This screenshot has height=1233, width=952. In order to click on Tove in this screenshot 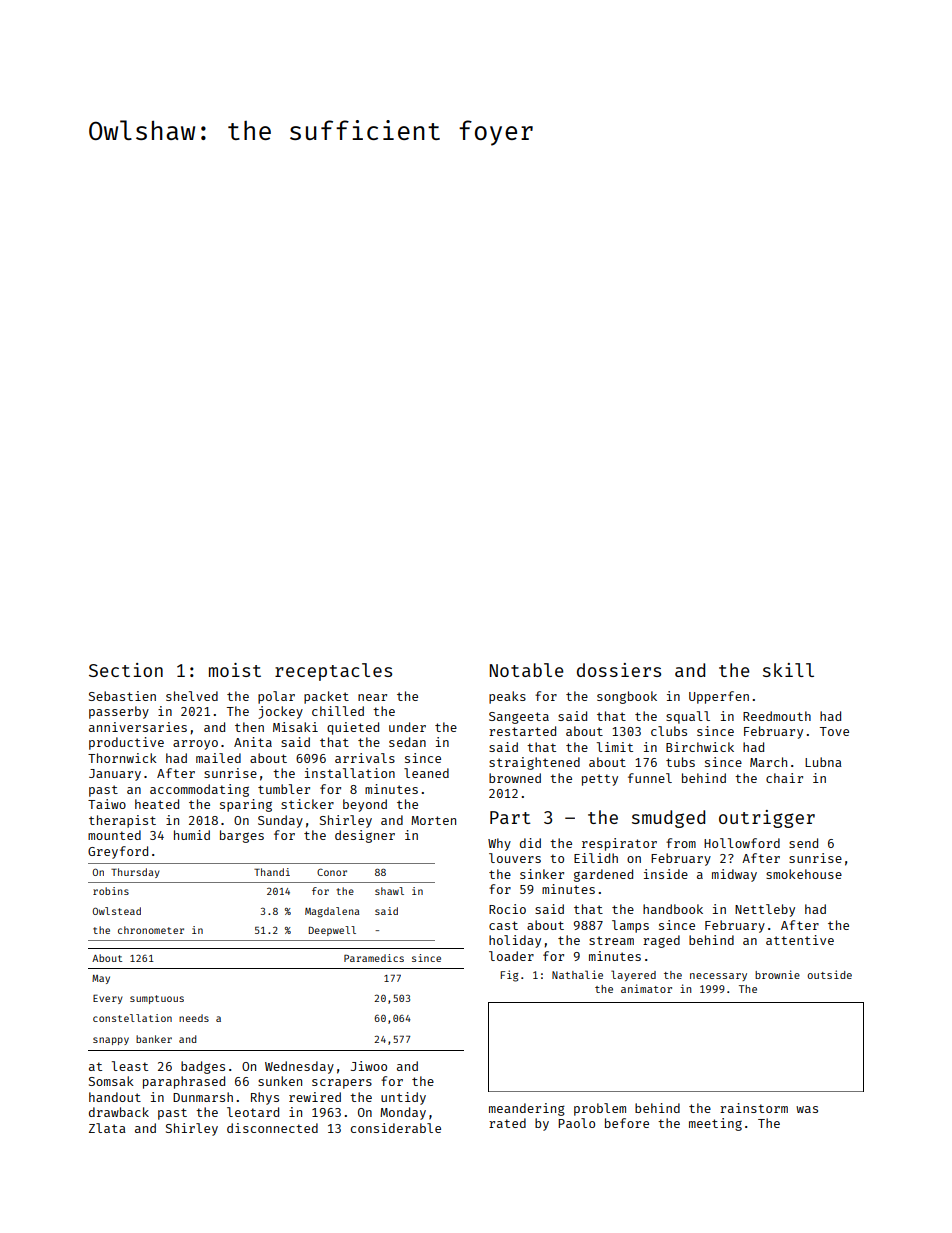, I will do `click(834, 731)`.
